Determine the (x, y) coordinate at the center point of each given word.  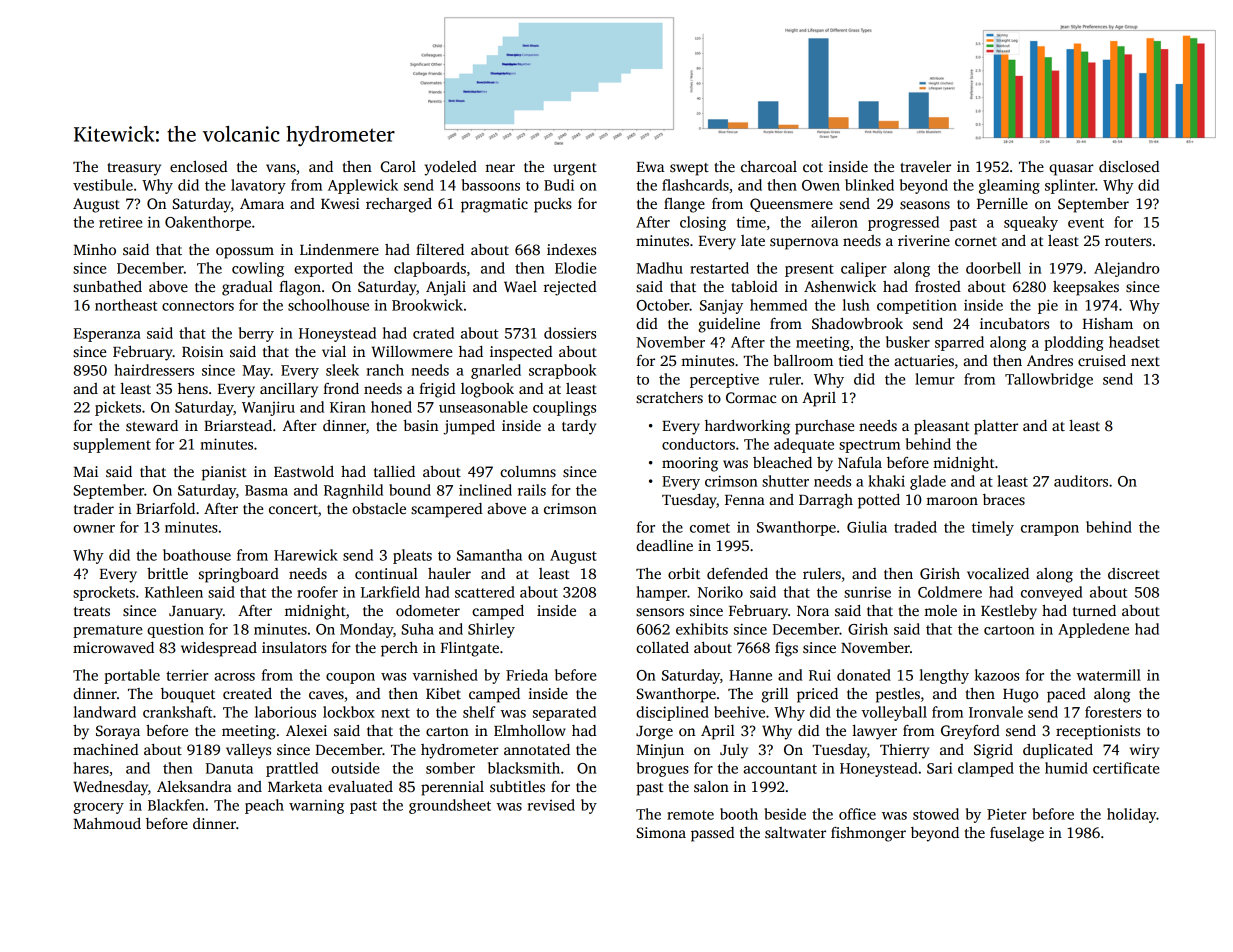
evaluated (360, 786)
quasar (1071, 170)
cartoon (1009, 630)
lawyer (874, 732)
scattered (485, 592)
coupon (350, 678)
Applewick (363, 186)
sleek (342, 370)
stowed (936, 814)
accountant (780, 769)
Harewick (306, 555)
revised (551, 805)
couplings (564, 408)
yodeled (450, 168)
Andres (1050, 360)
